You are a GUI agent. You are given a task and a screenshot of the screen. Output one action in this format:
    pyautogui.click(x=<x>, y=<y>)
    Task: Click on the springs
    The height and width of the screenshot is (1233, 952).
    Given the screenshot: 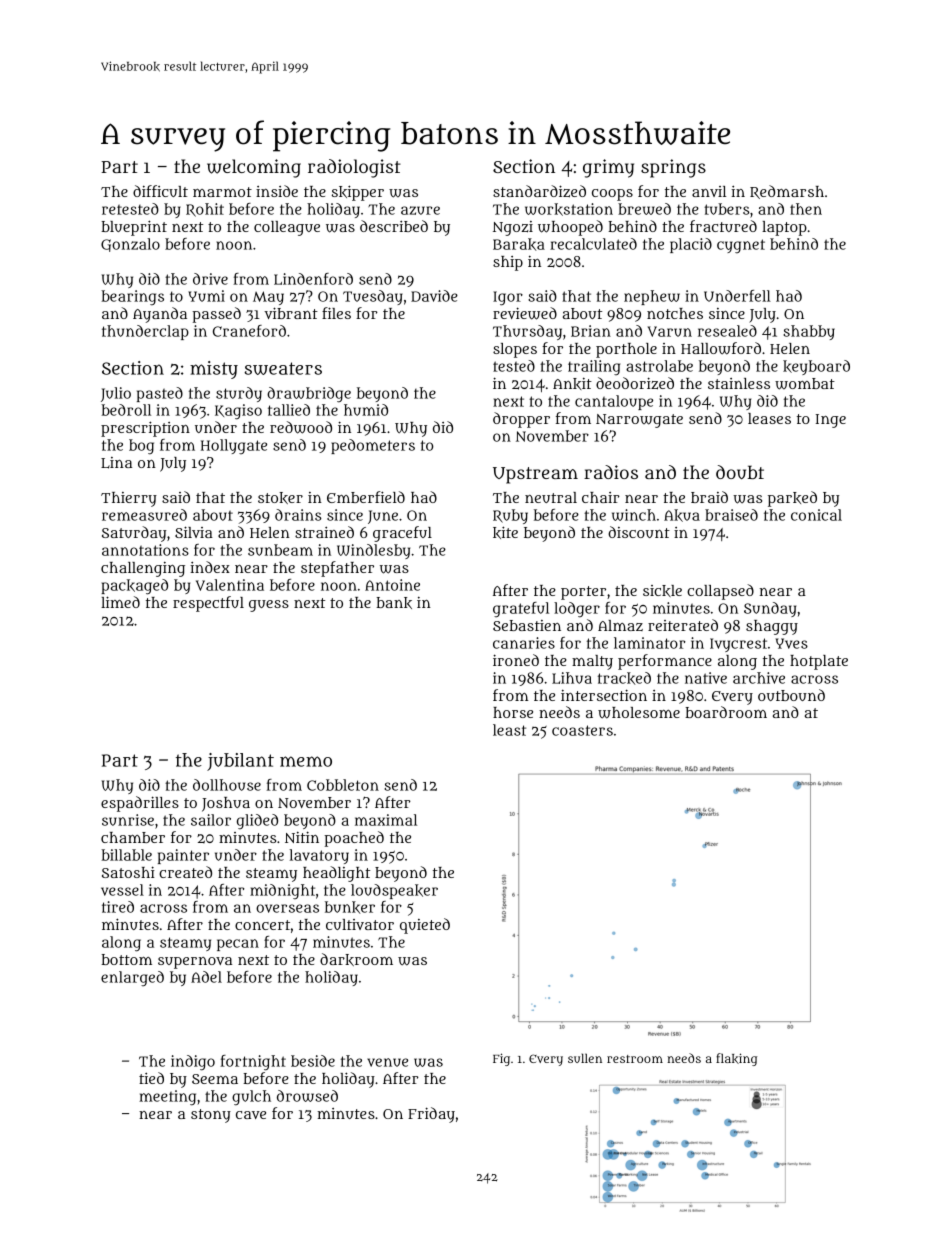 What is the action you would take?
    pyautogui.click(x=673, y=168)
